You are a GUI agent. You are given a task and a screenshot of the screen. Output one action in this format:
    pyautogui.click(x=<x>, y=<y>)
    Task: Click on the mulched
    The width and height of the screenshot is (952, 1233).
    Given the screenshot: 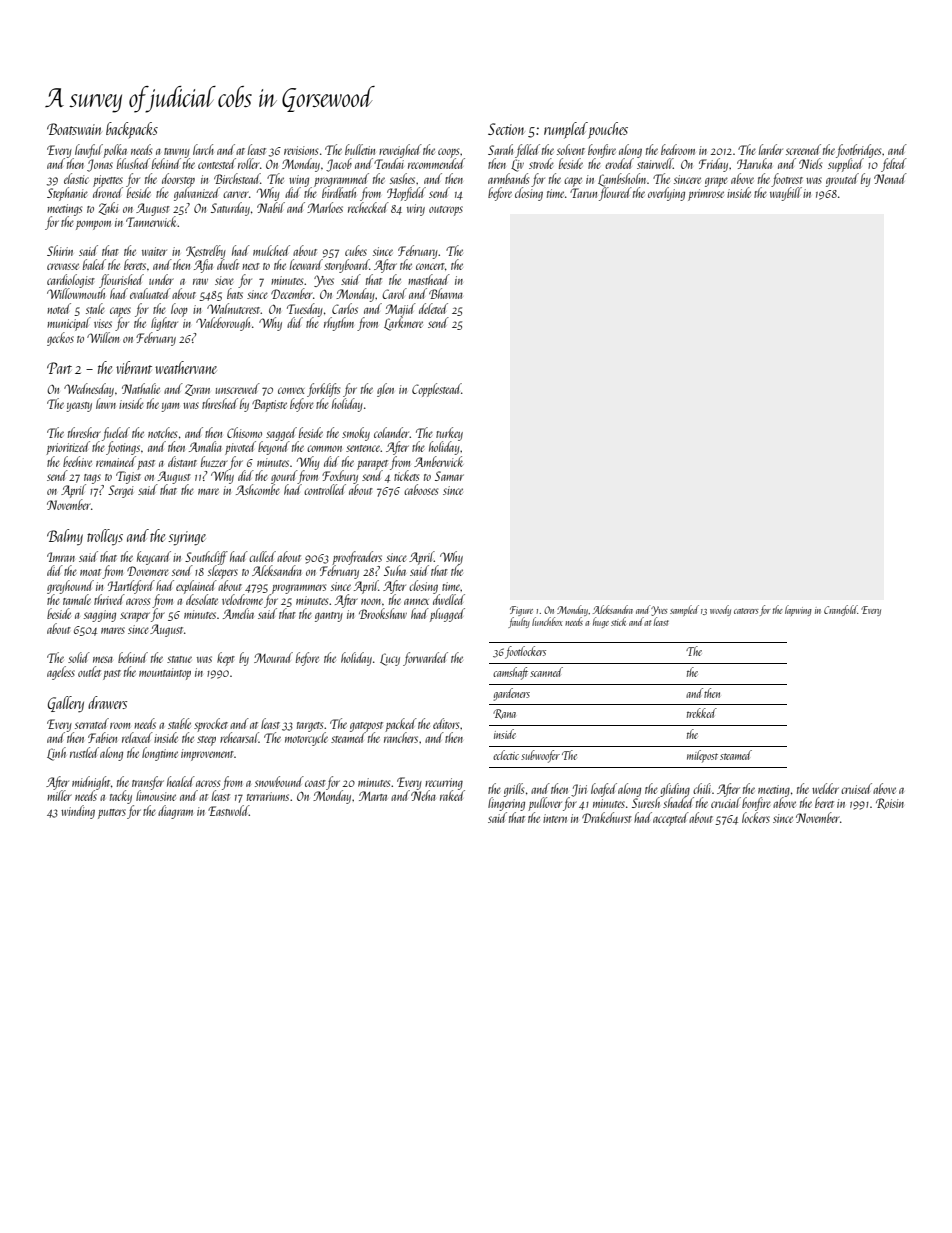 What is the action you would take?
    pyautogui.click(x=271, y=250)
